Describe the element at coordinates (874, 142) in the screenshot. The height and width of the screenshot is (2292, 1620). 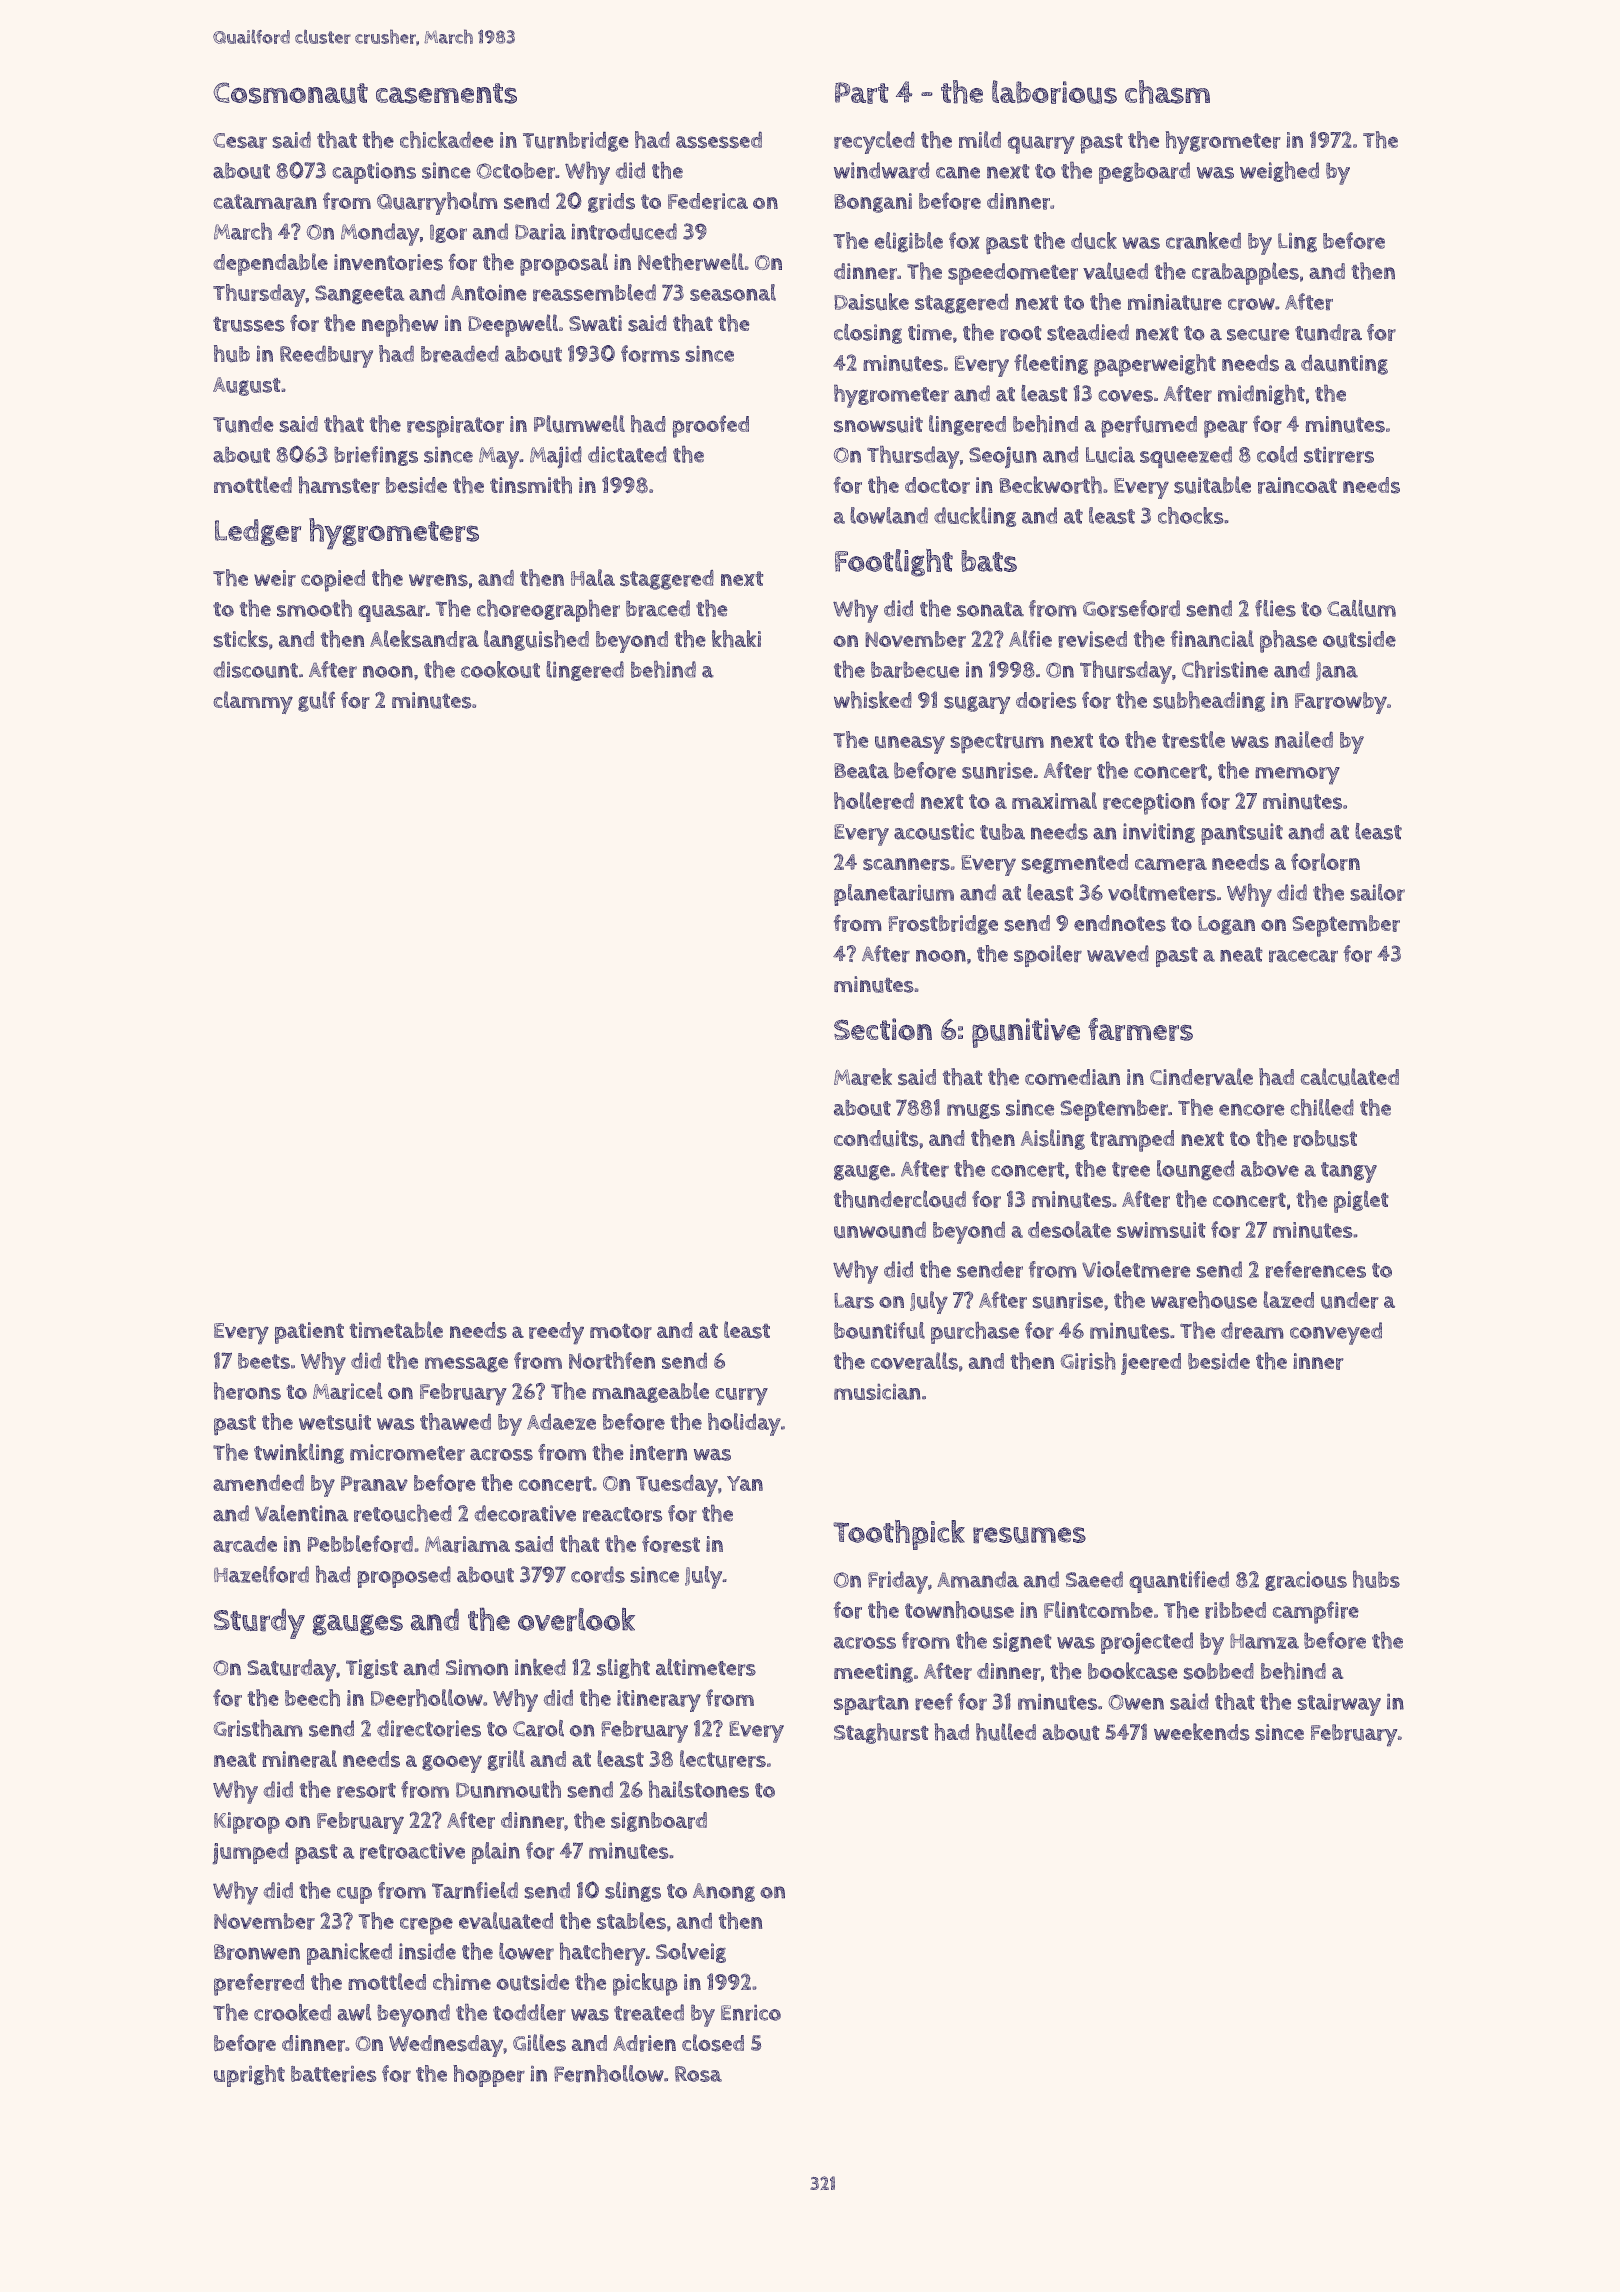
I see `recycled` at that location.
